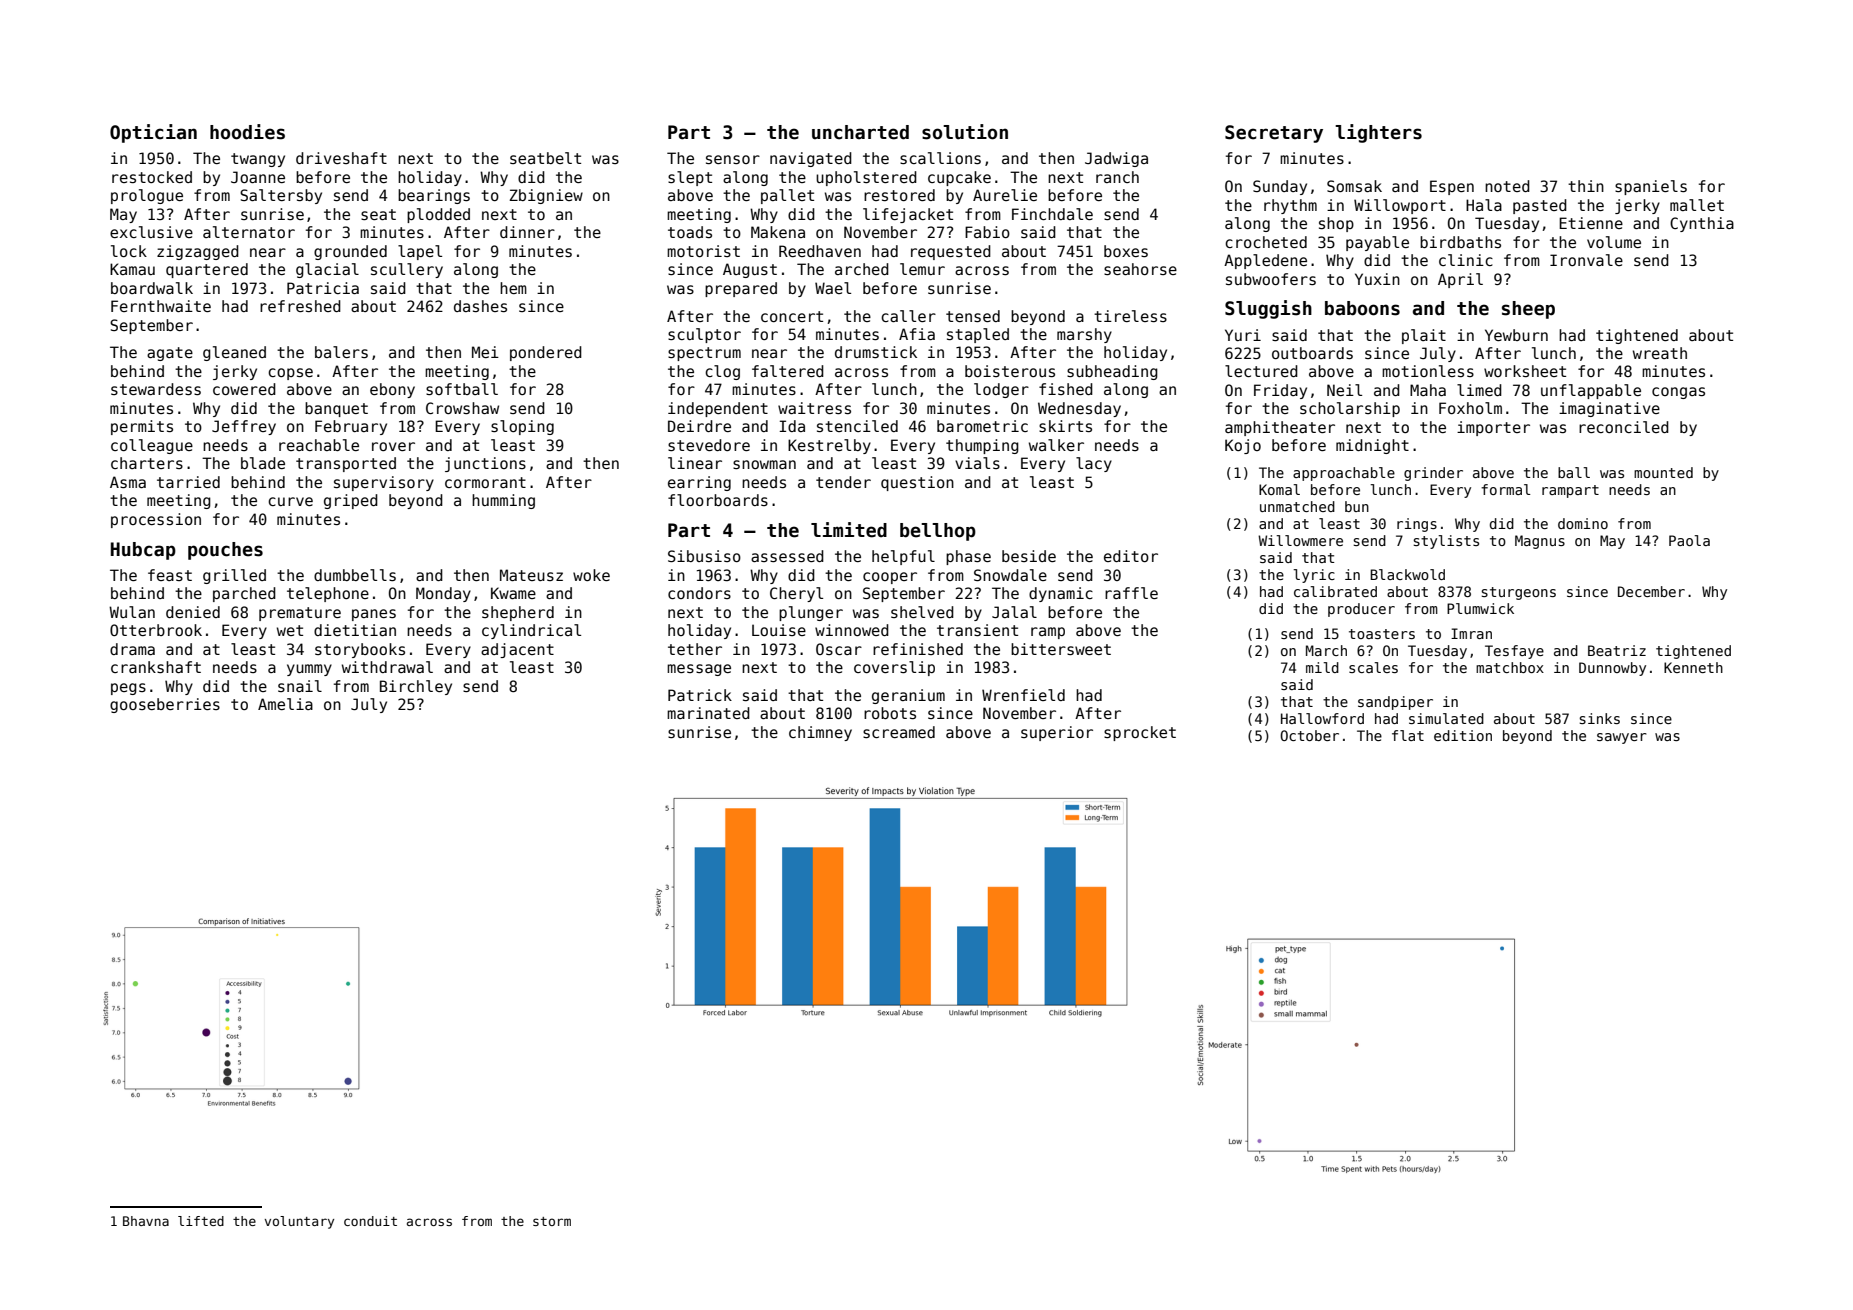 Image resolution: width=1853 pixels, height=1310 pixels. Describe the element at coordinates (1651, 187) in the image. I see `spaniels` at that location.
